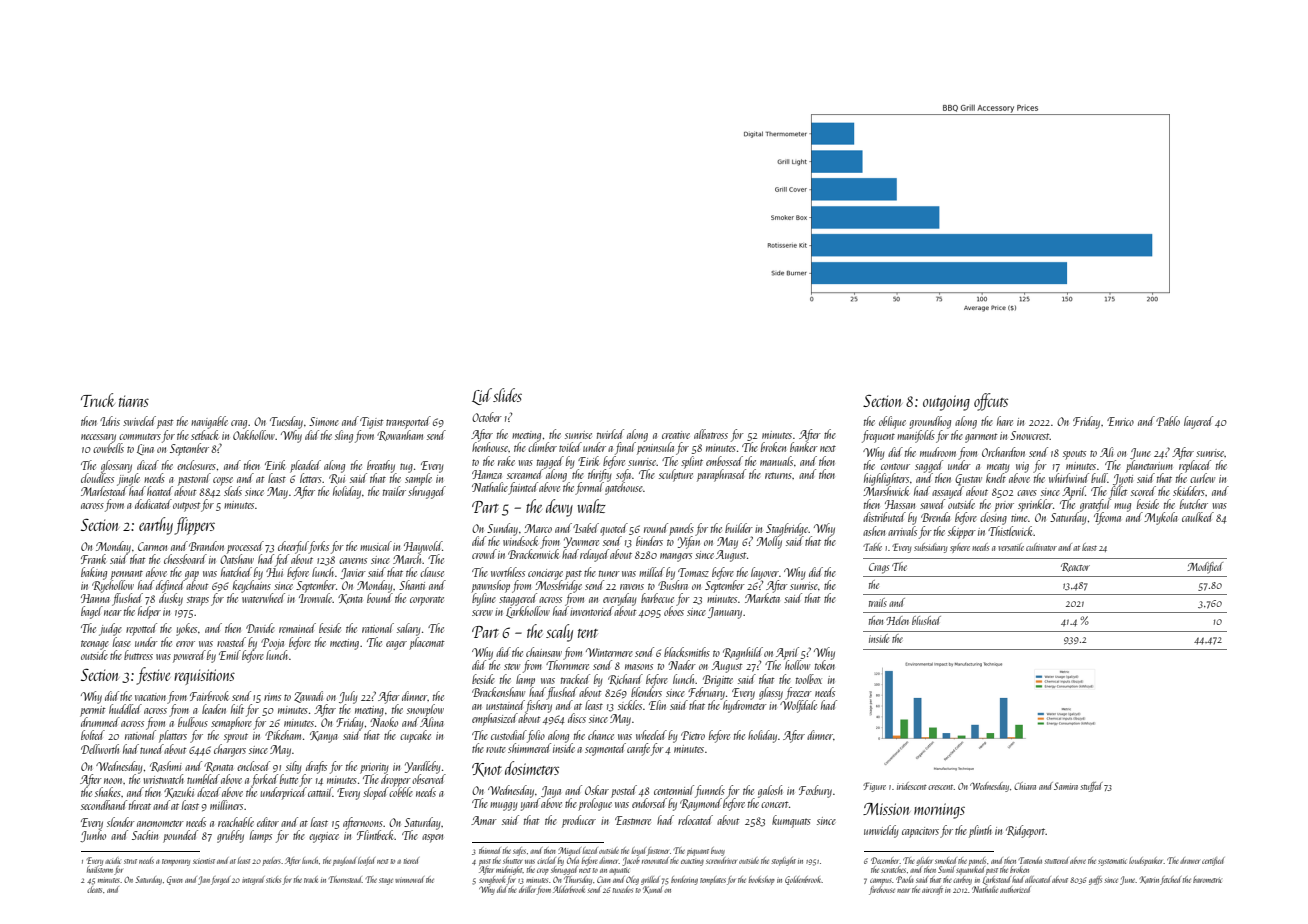 The width and height of the document is (1308, 924). What do you see at coordinates (684, 880) in the document?
I see `bordering` at bounding box center [684, 880].
